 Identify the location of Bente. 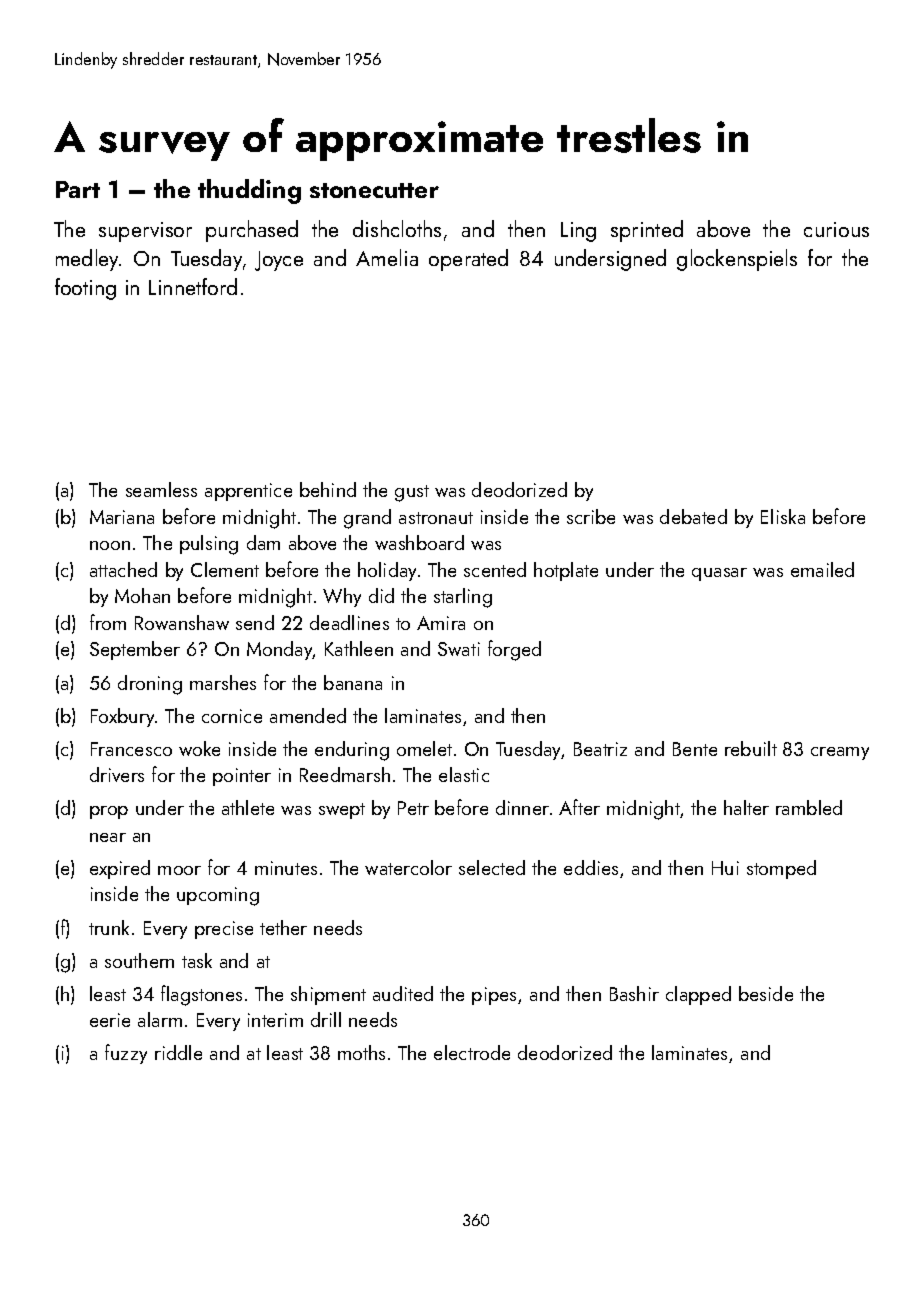
(695, 749).
